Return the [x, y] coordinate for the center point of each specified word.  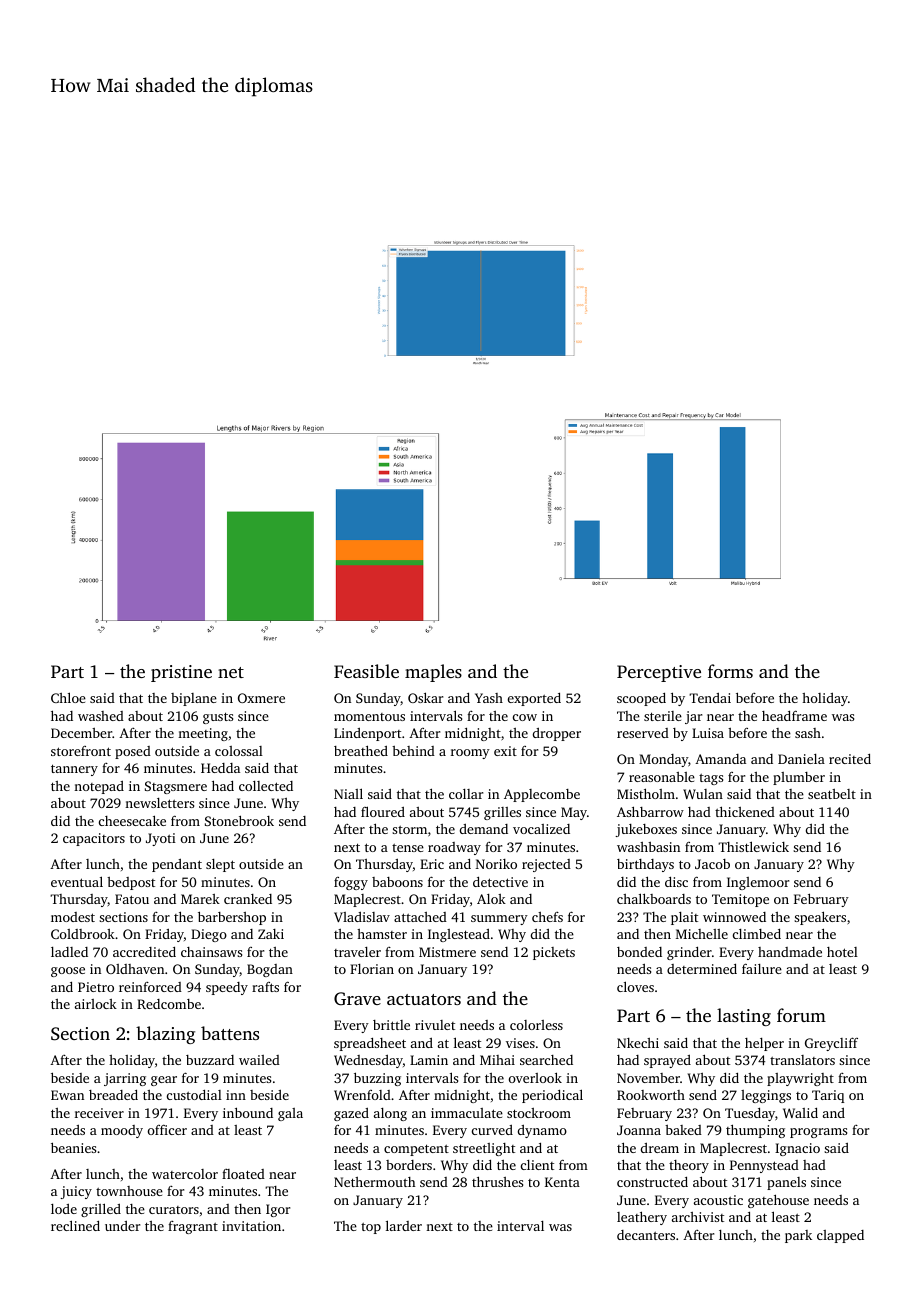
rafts [265, 987]
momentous [369, 717]
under [122, 1226]
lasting [744, 1017]
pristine [181, 673]
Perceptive [659, 673]
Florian [372, 969]
